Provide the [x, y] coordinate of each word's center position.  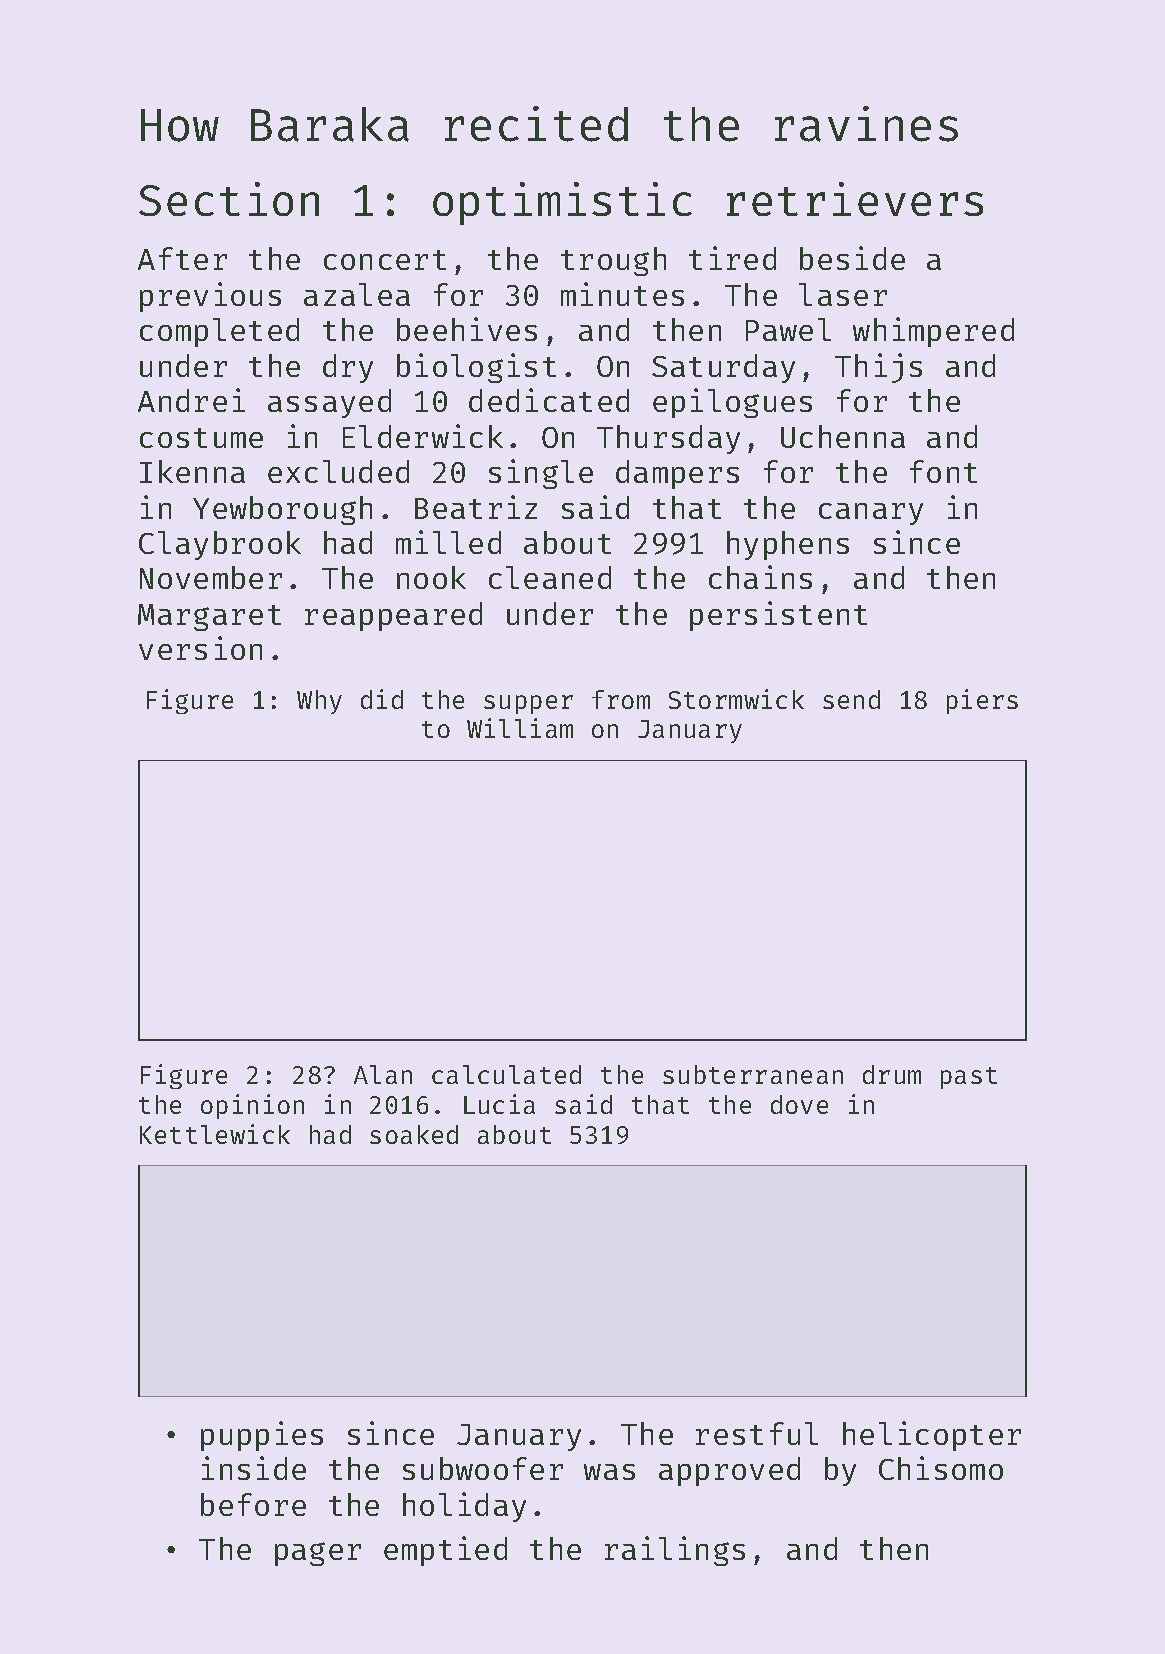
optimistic [562, 203]
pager [318, 1554]
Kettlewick [215, 1134]
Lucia [499, 1104]
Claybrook [220, 545]
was [609, 1472]
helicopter [932, 1436]
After [182, 258]
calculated [506, 1074]
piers [982, 701]
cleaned [550, 577]
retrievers [855, 199]
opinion [252, 1106]
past [969, 1078]
